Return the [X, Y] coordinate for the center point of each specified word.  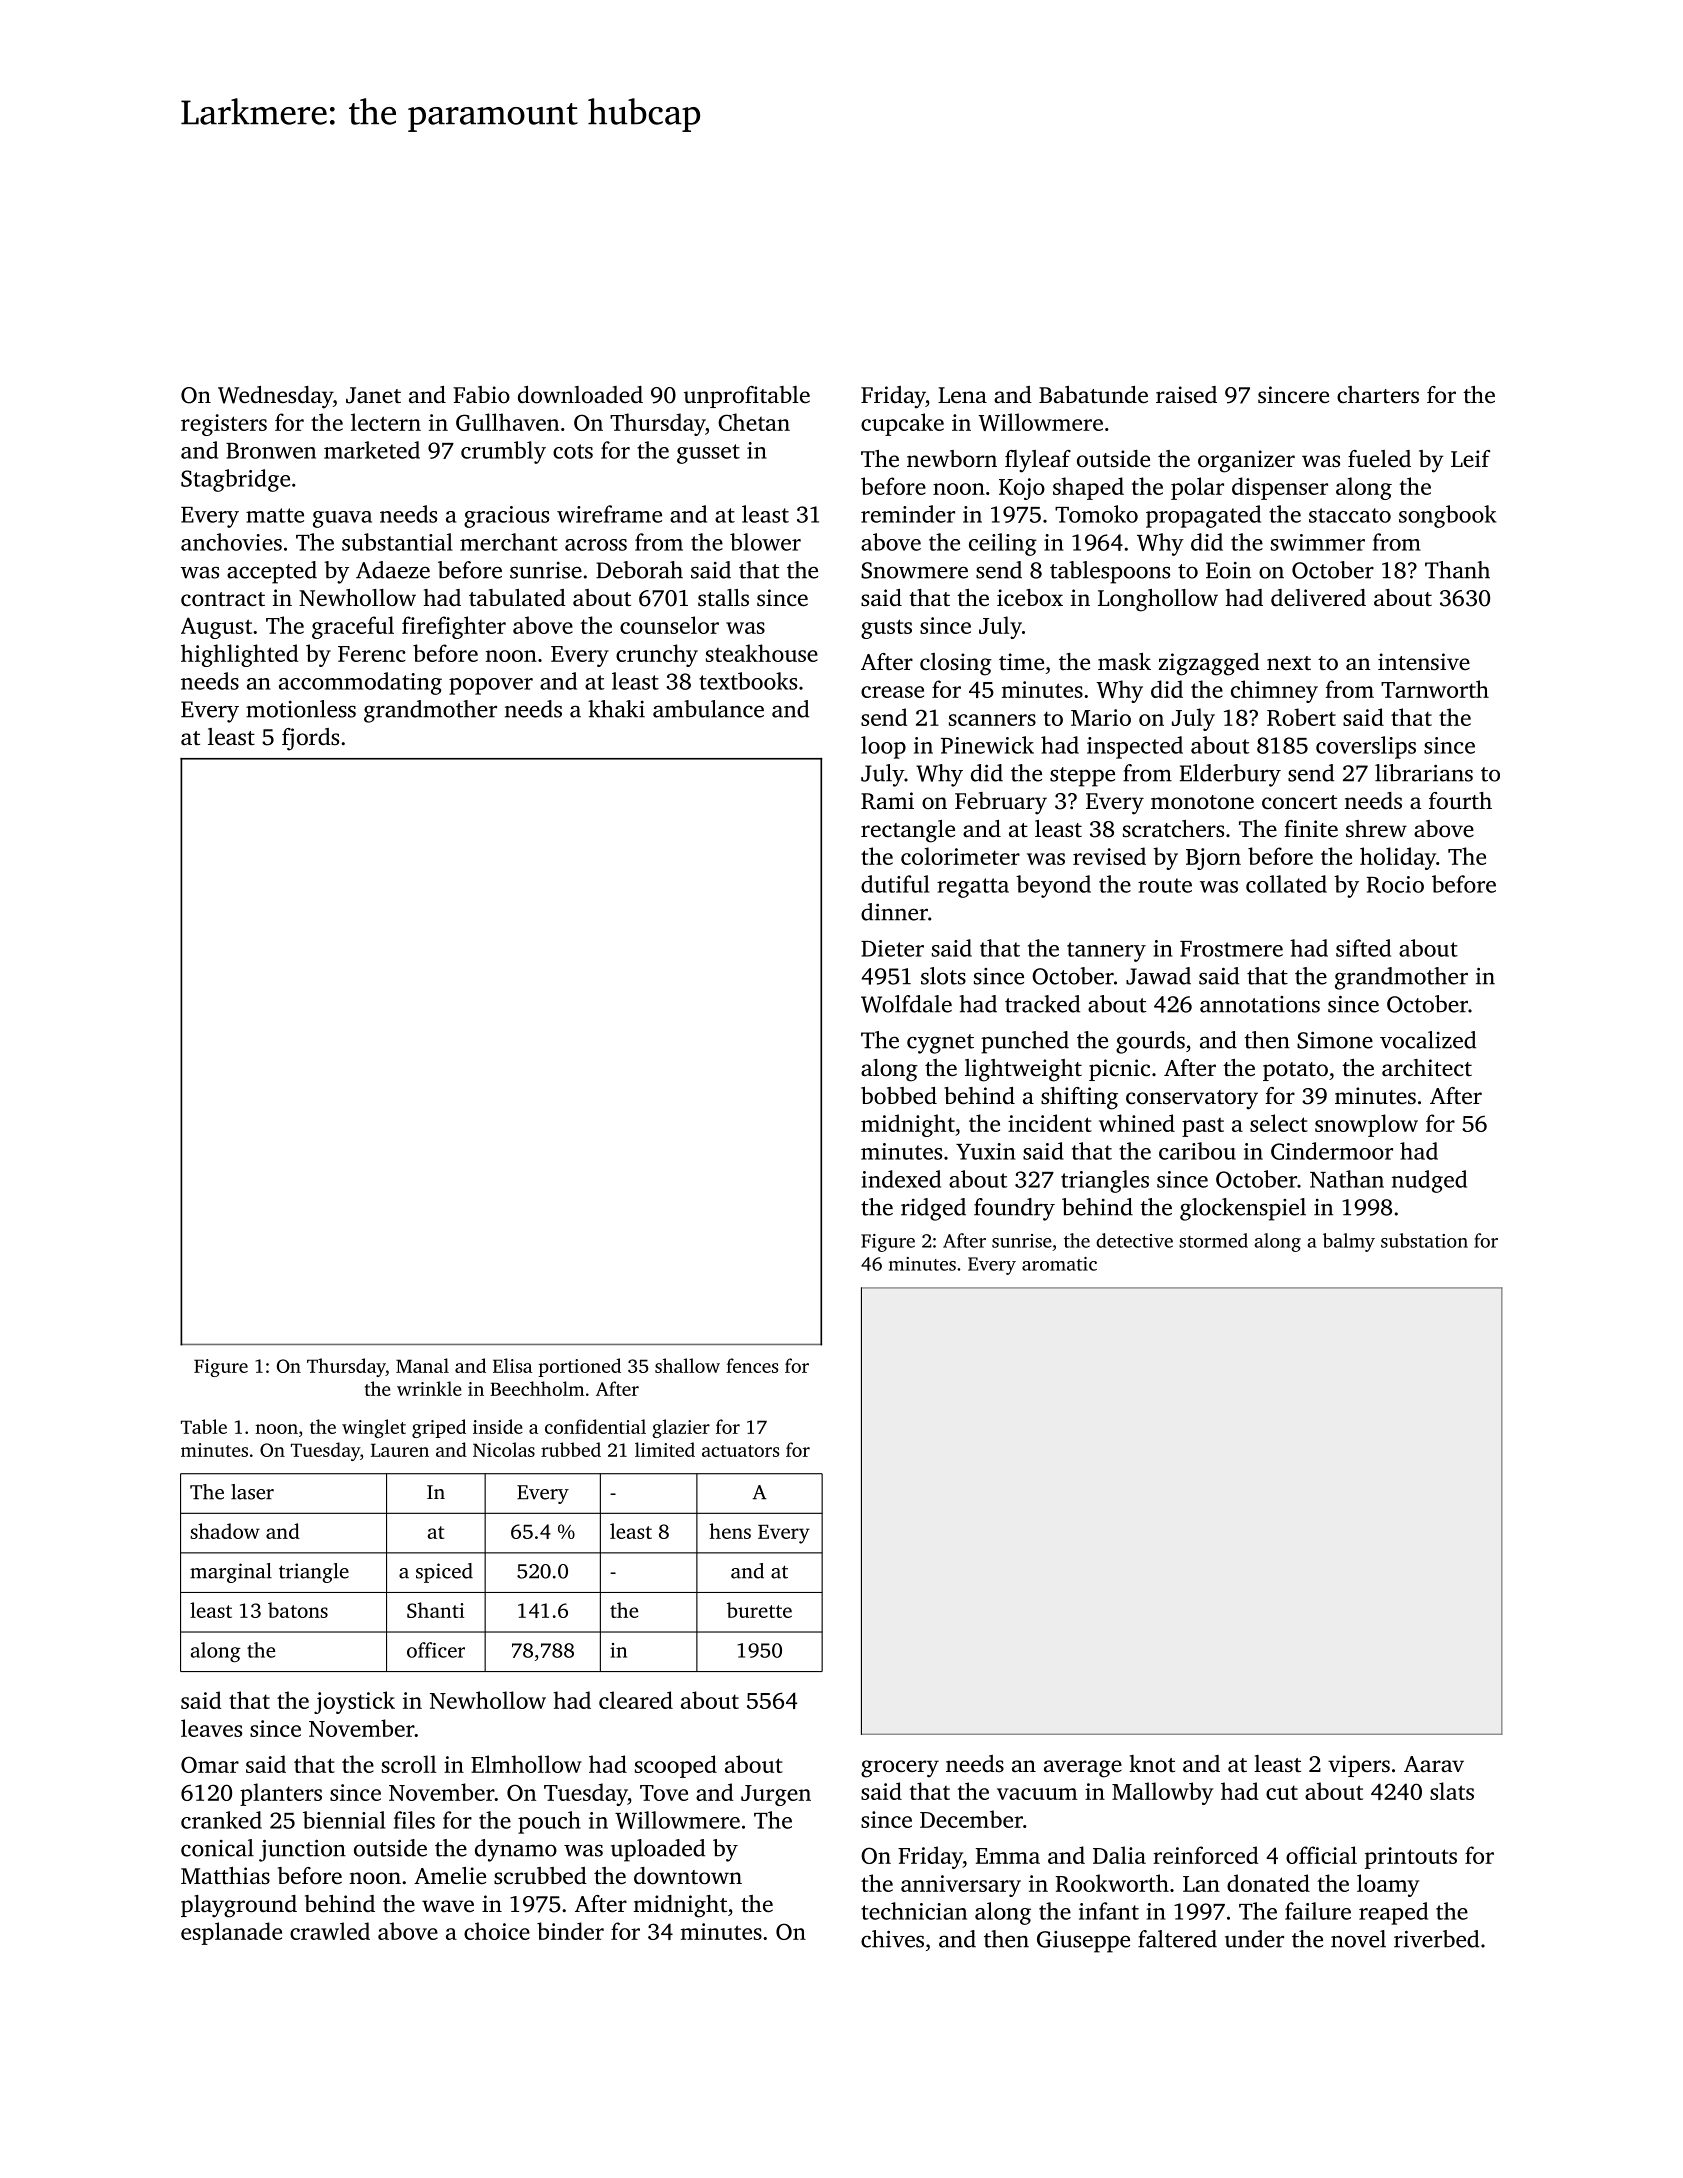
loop [883, 747]
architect [1427, 1068]
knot [1152, 1763]
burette [759, 1610]
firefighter [454, 627]
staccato [1350, 515]
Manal [422, 1365]
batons [298, 1610]
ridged [933, 1209]
